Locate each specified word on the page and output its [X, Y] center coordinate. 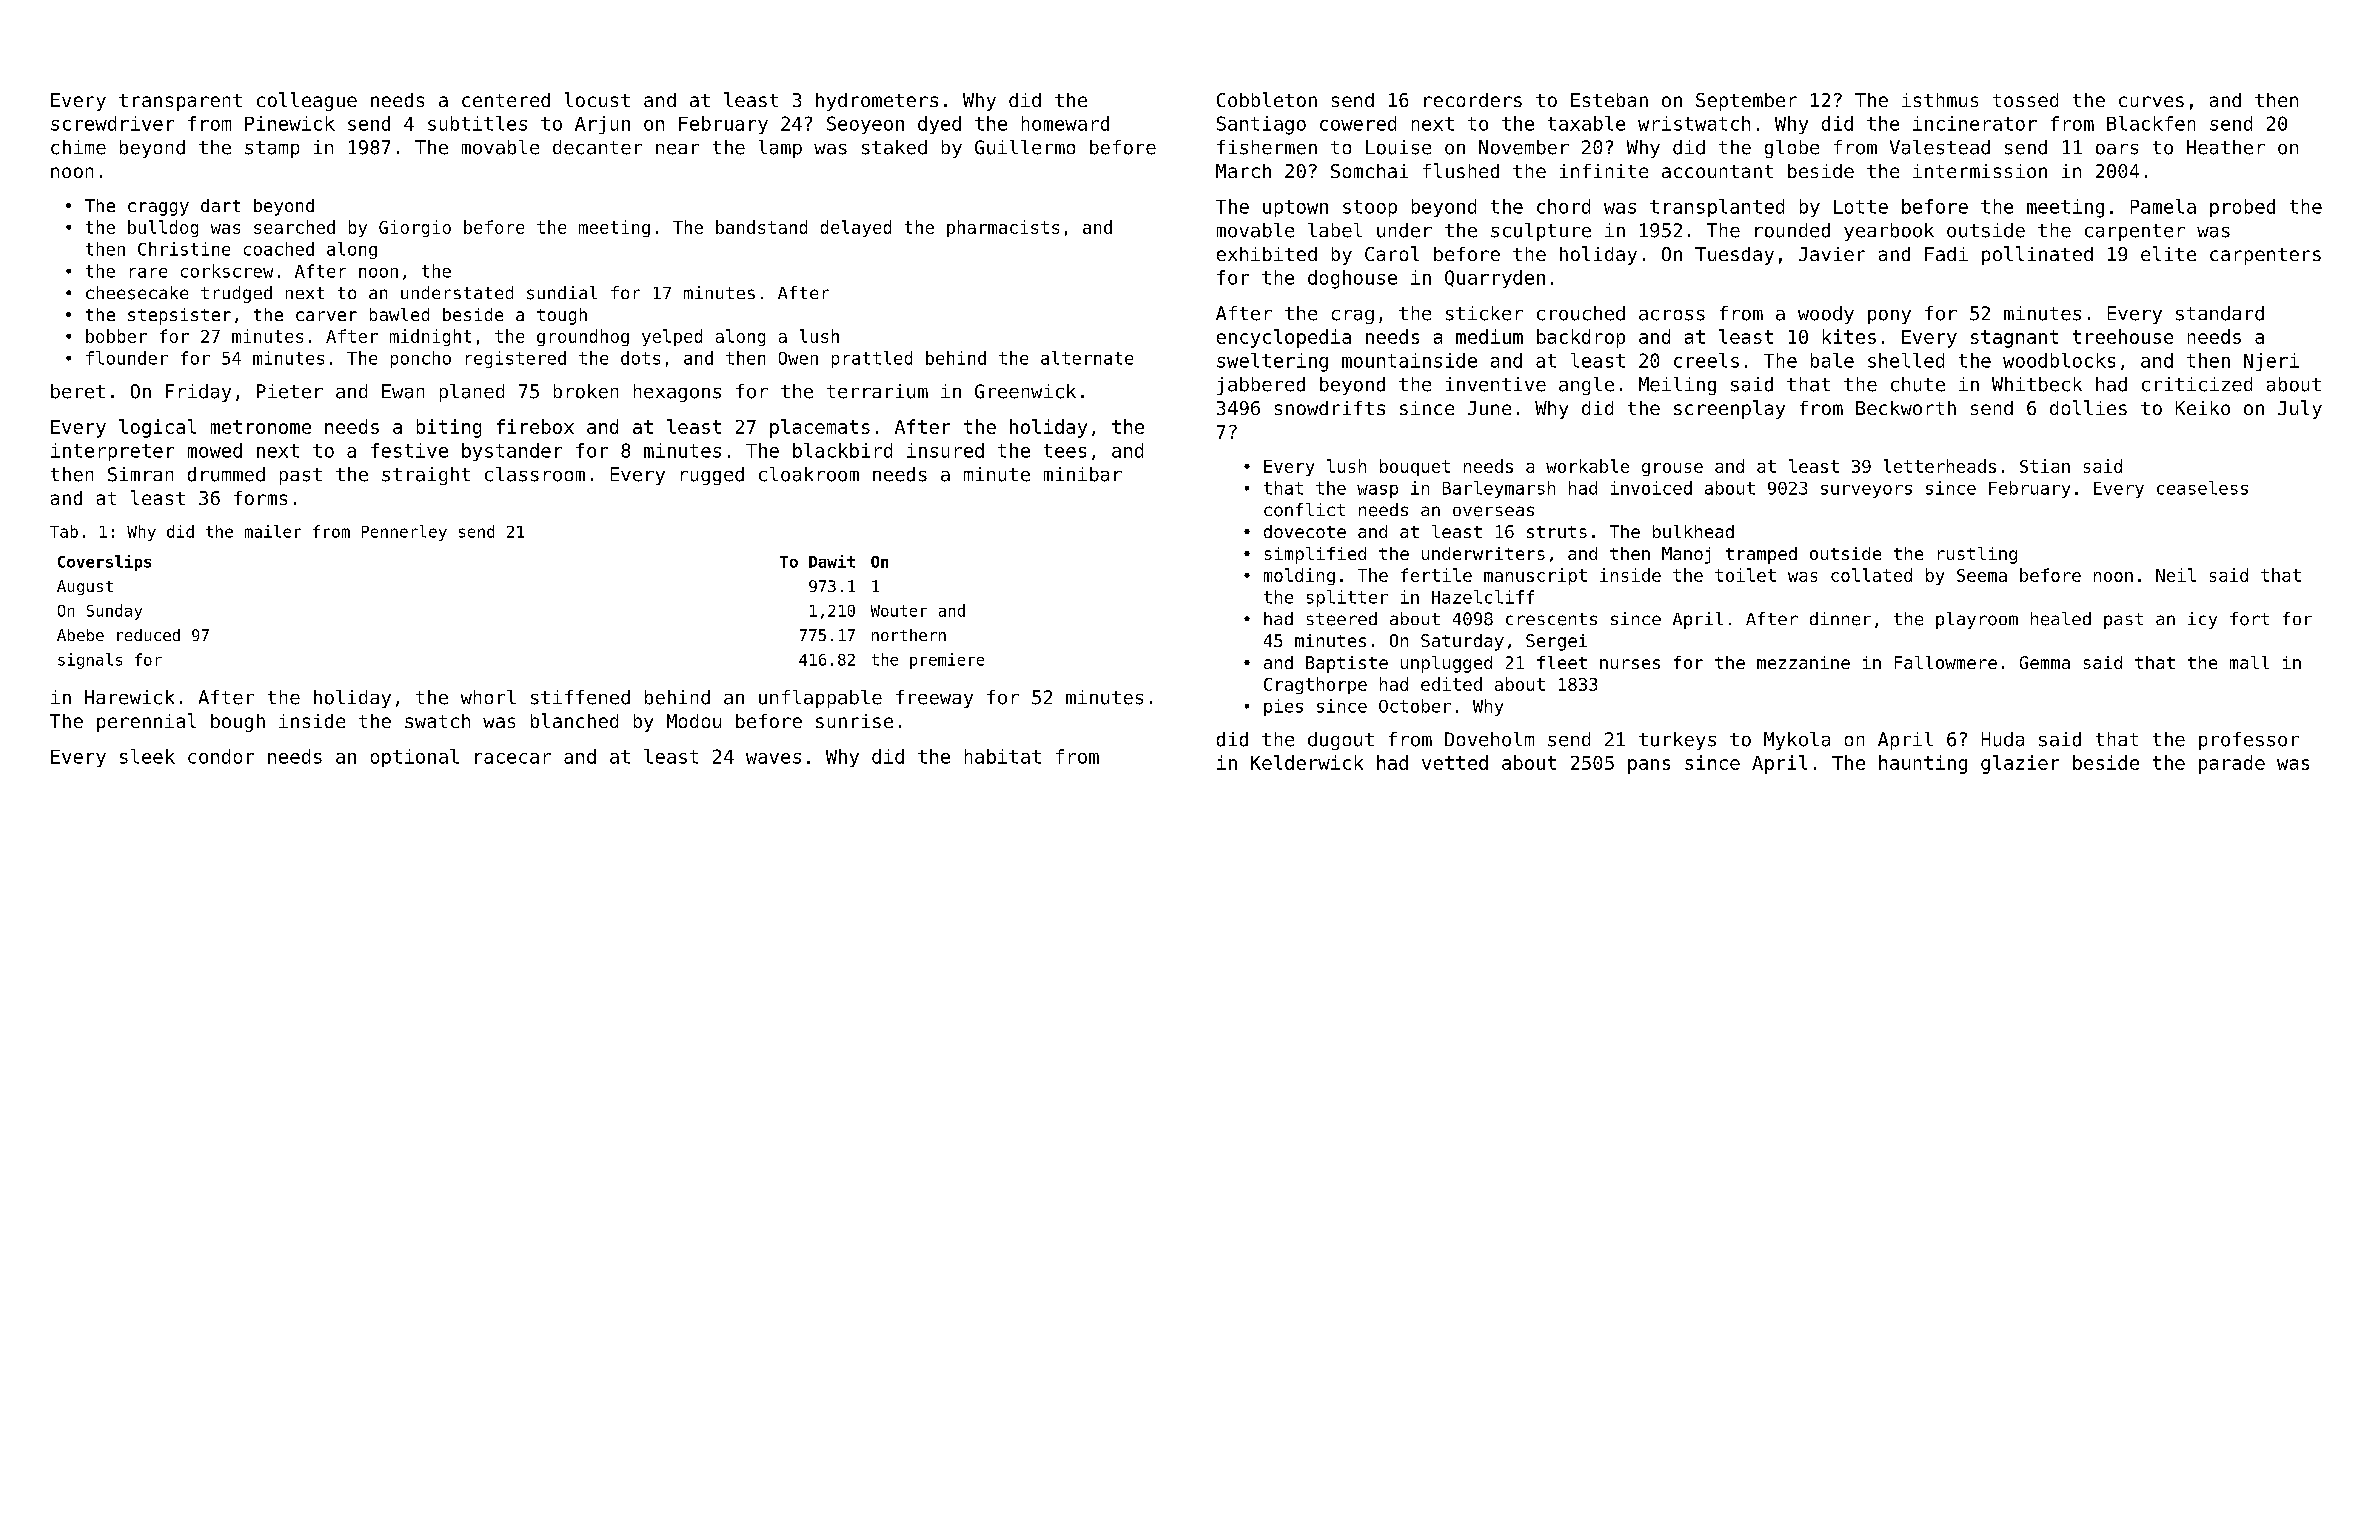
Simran [140, 474]
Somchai [1369, 171]
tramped [1761, 555]
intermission [1980, 171]
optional [415, 758]
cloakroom [809, 474]
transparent [180, 102]
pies [1283, 707]
